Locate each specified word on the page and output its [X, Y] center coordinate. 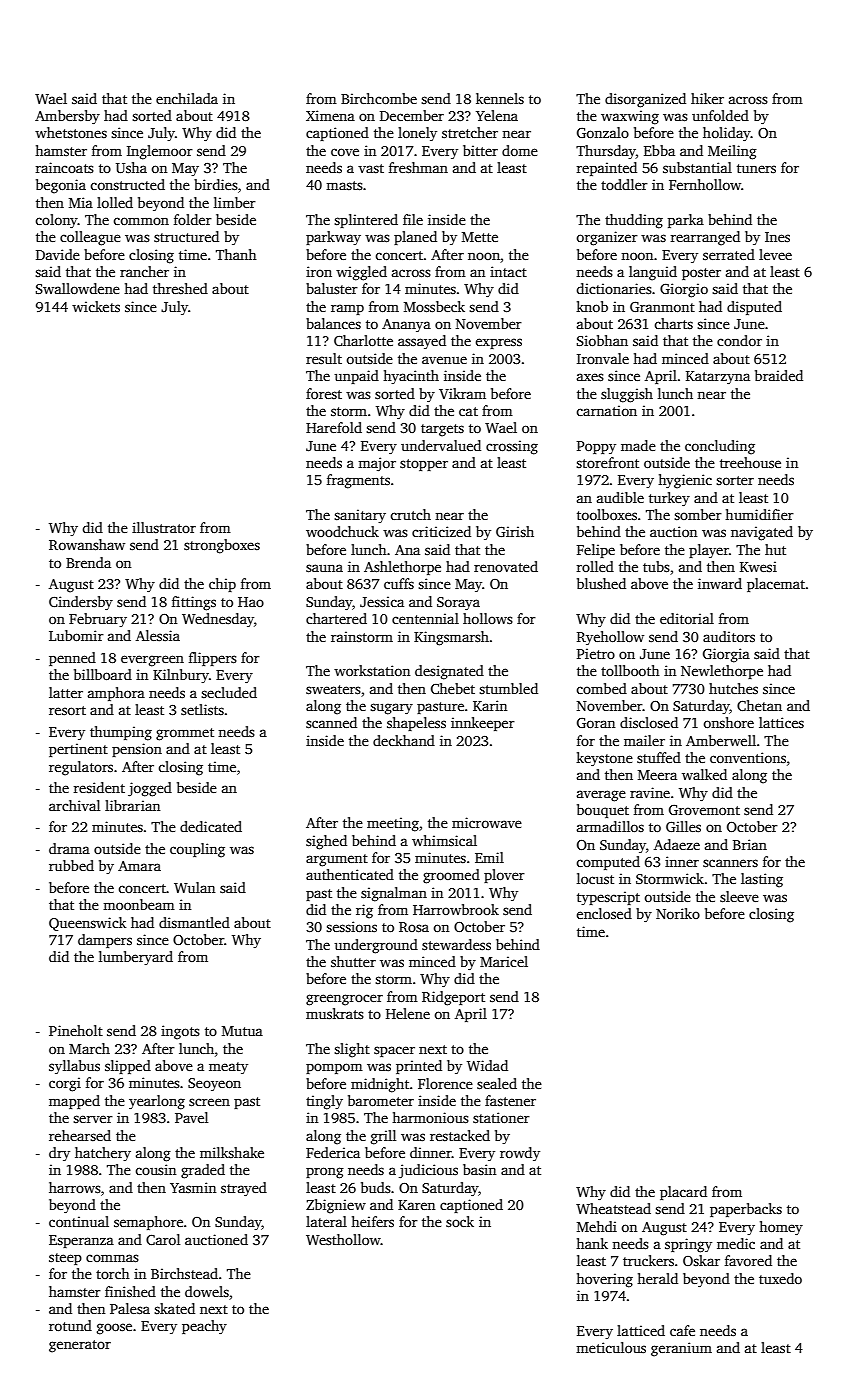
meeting [393, 824]
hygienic [685, 481]
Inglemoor [160, 152]
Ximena [330, 115]
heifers [372, 1221]
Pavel [191, 1117]
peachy [204, 1327]
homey [781, 1228]
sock [460, 1221]
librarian [132, 805]
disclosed [649, 722]
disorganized [645, 100]
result [324, 358]
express [499, 343]
